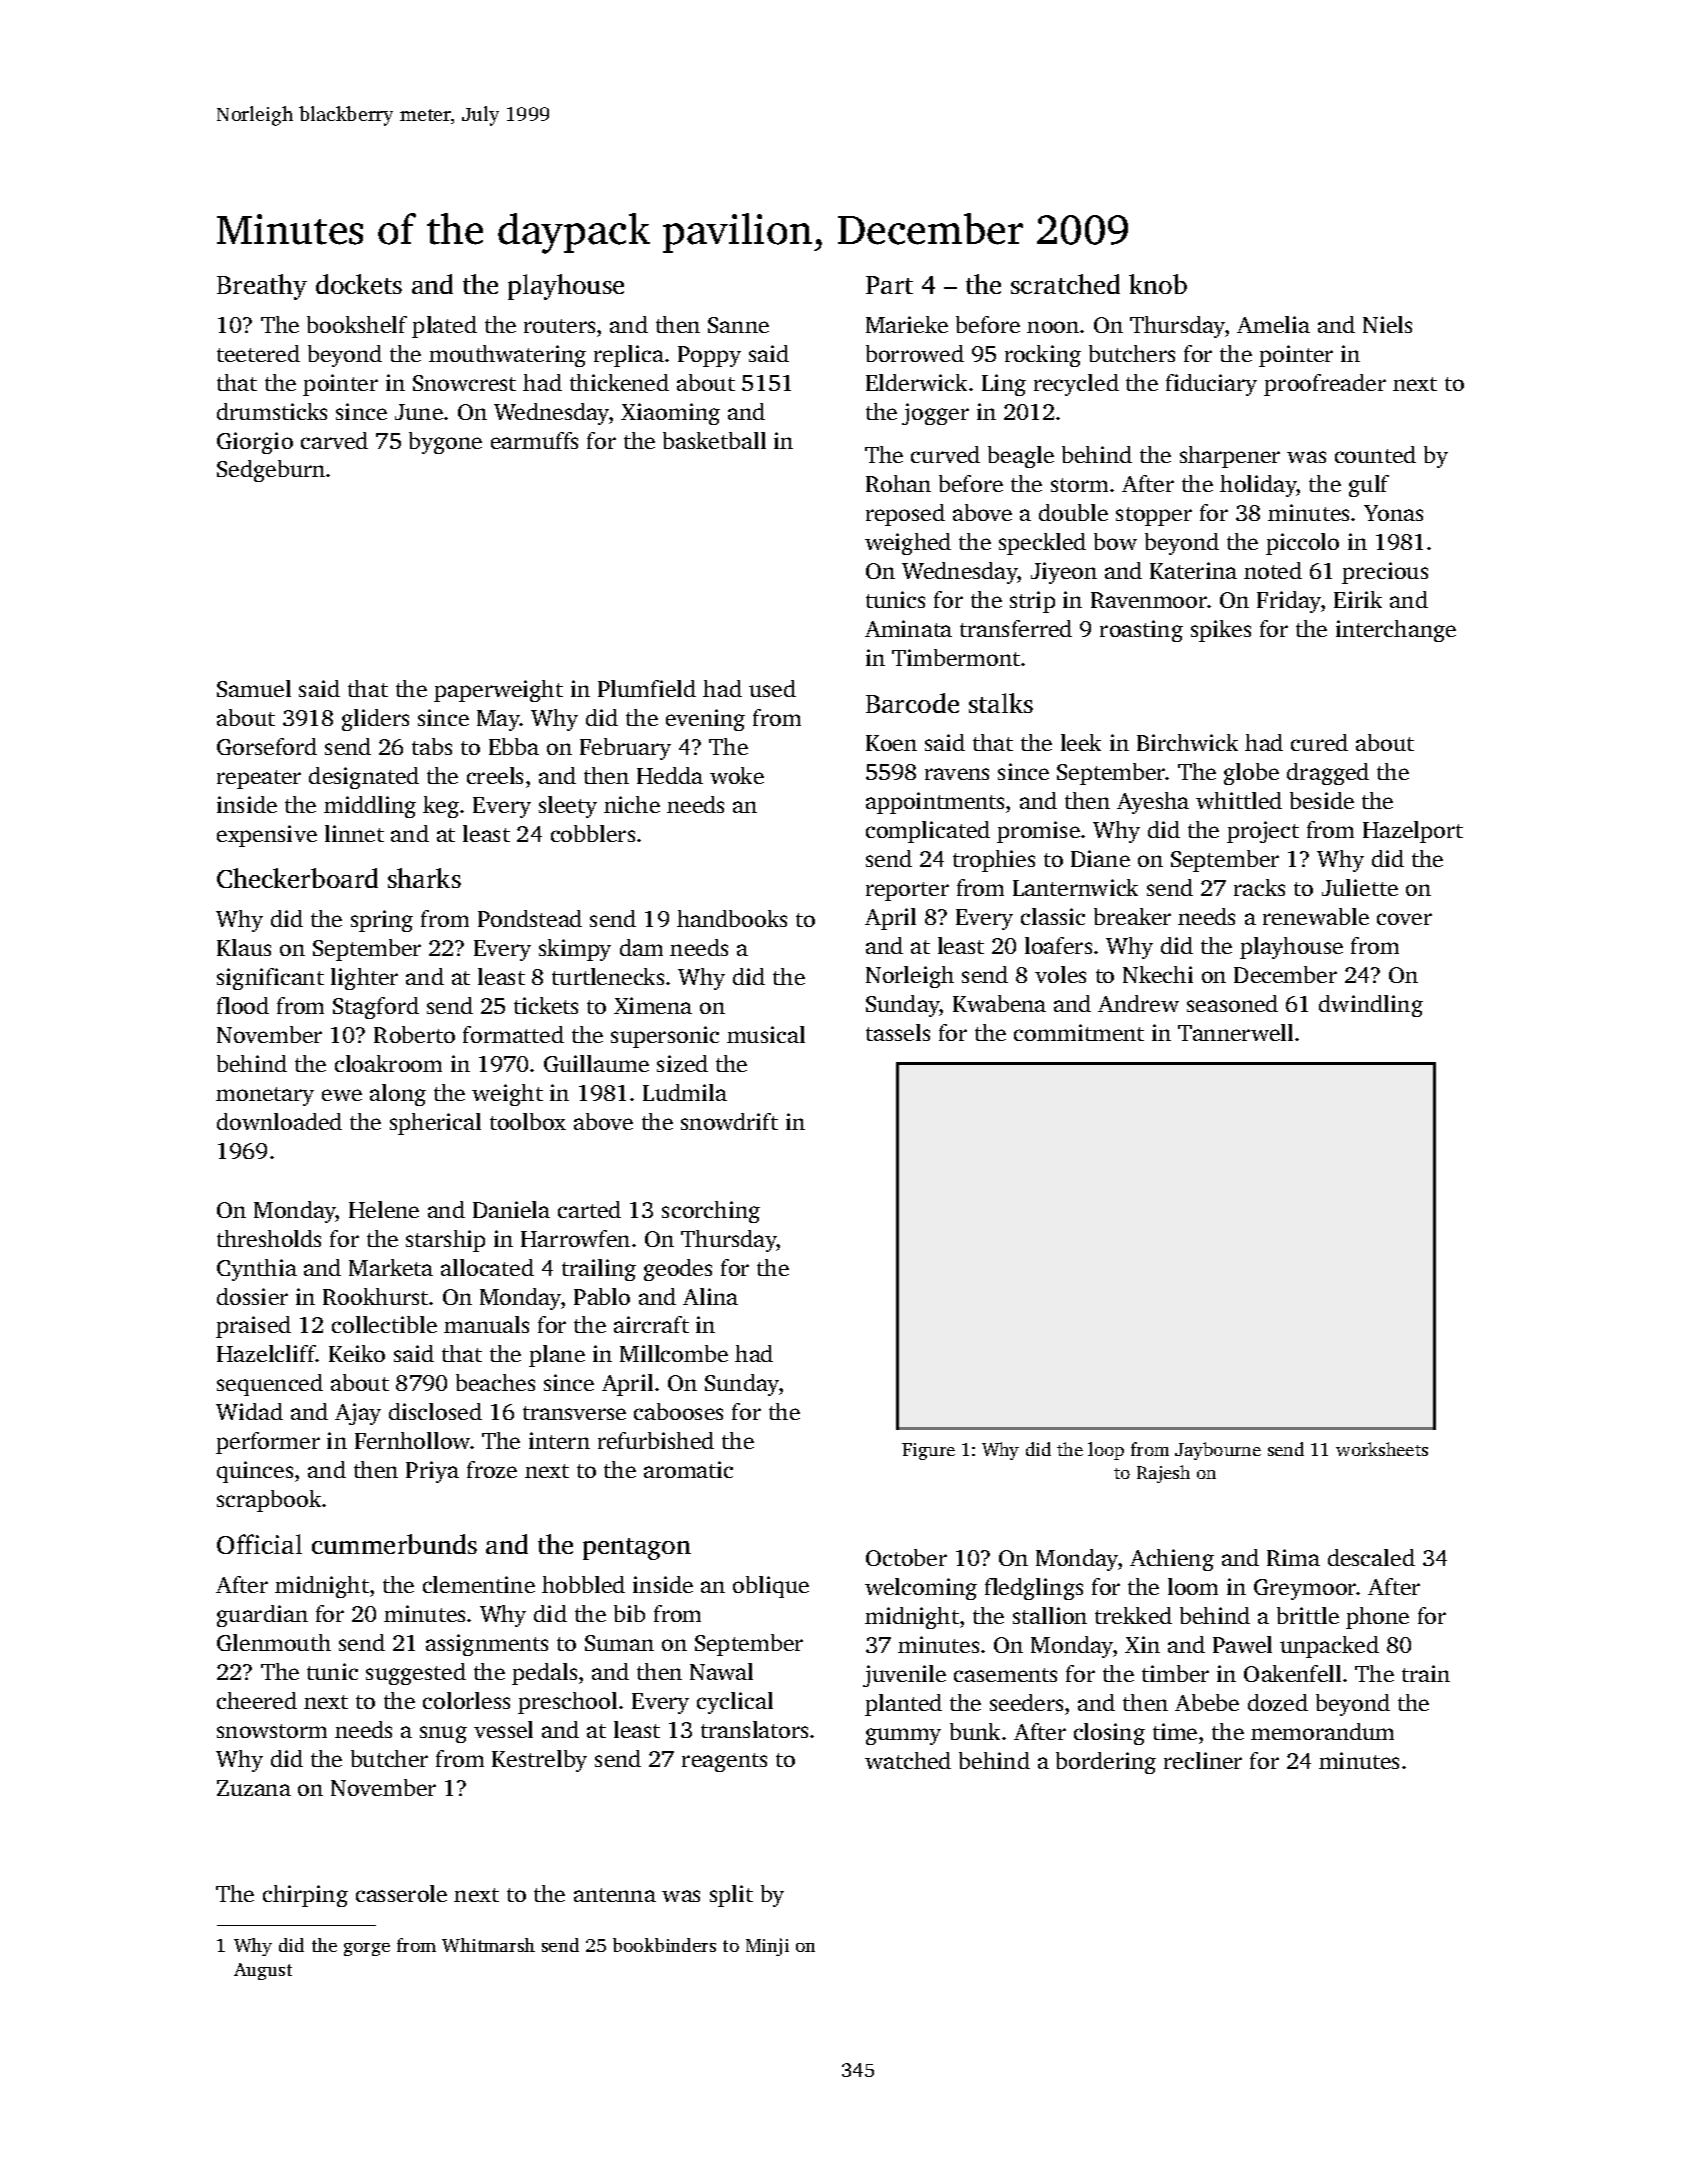  What do you see at coordinates (1141, 631) in the screenshot?
I see `roasting` at bounding box center [1141, 631].
